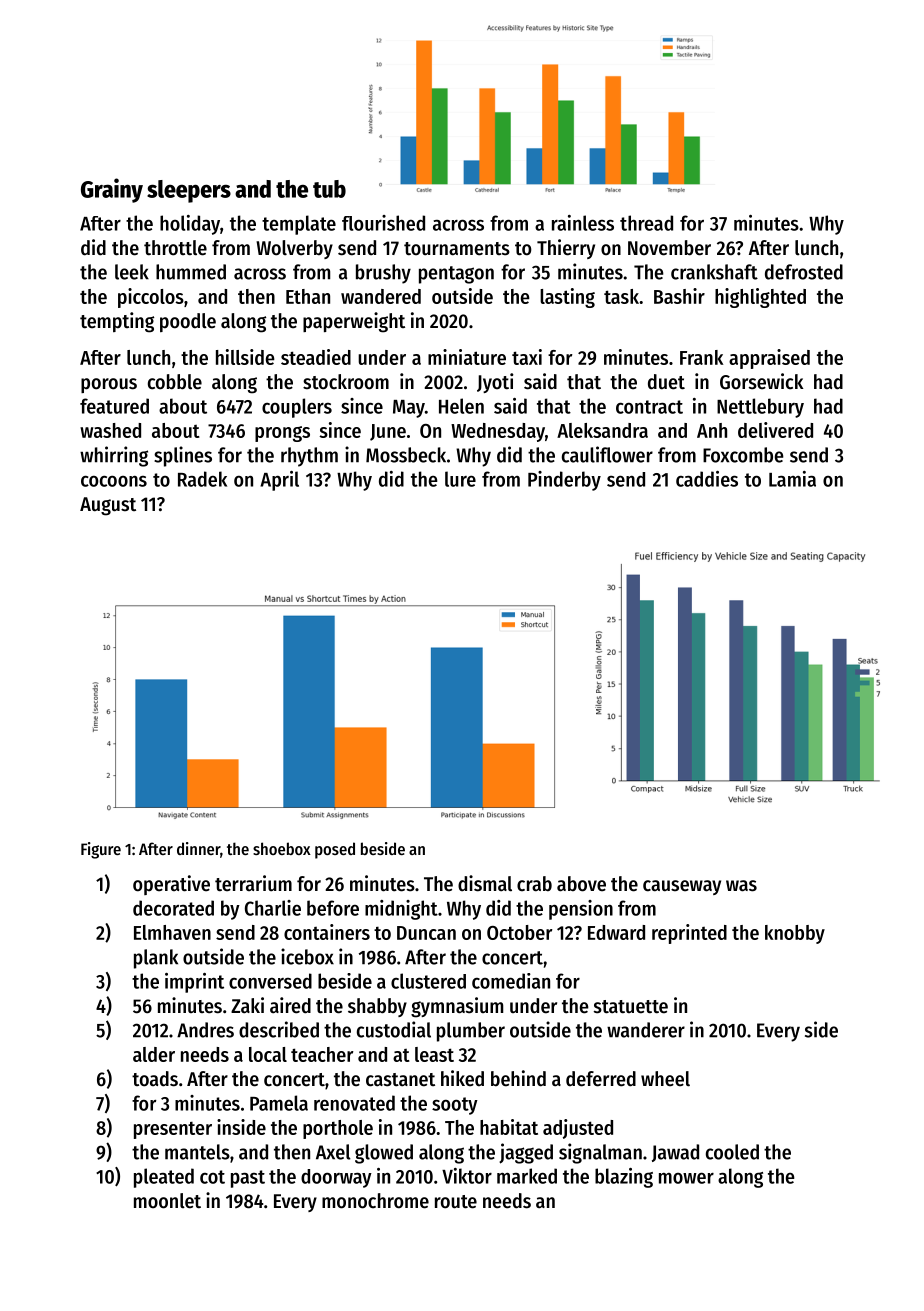  Describe the element at coordinates (114, 481) in the screenshot. I see `cocoons` at that location.
